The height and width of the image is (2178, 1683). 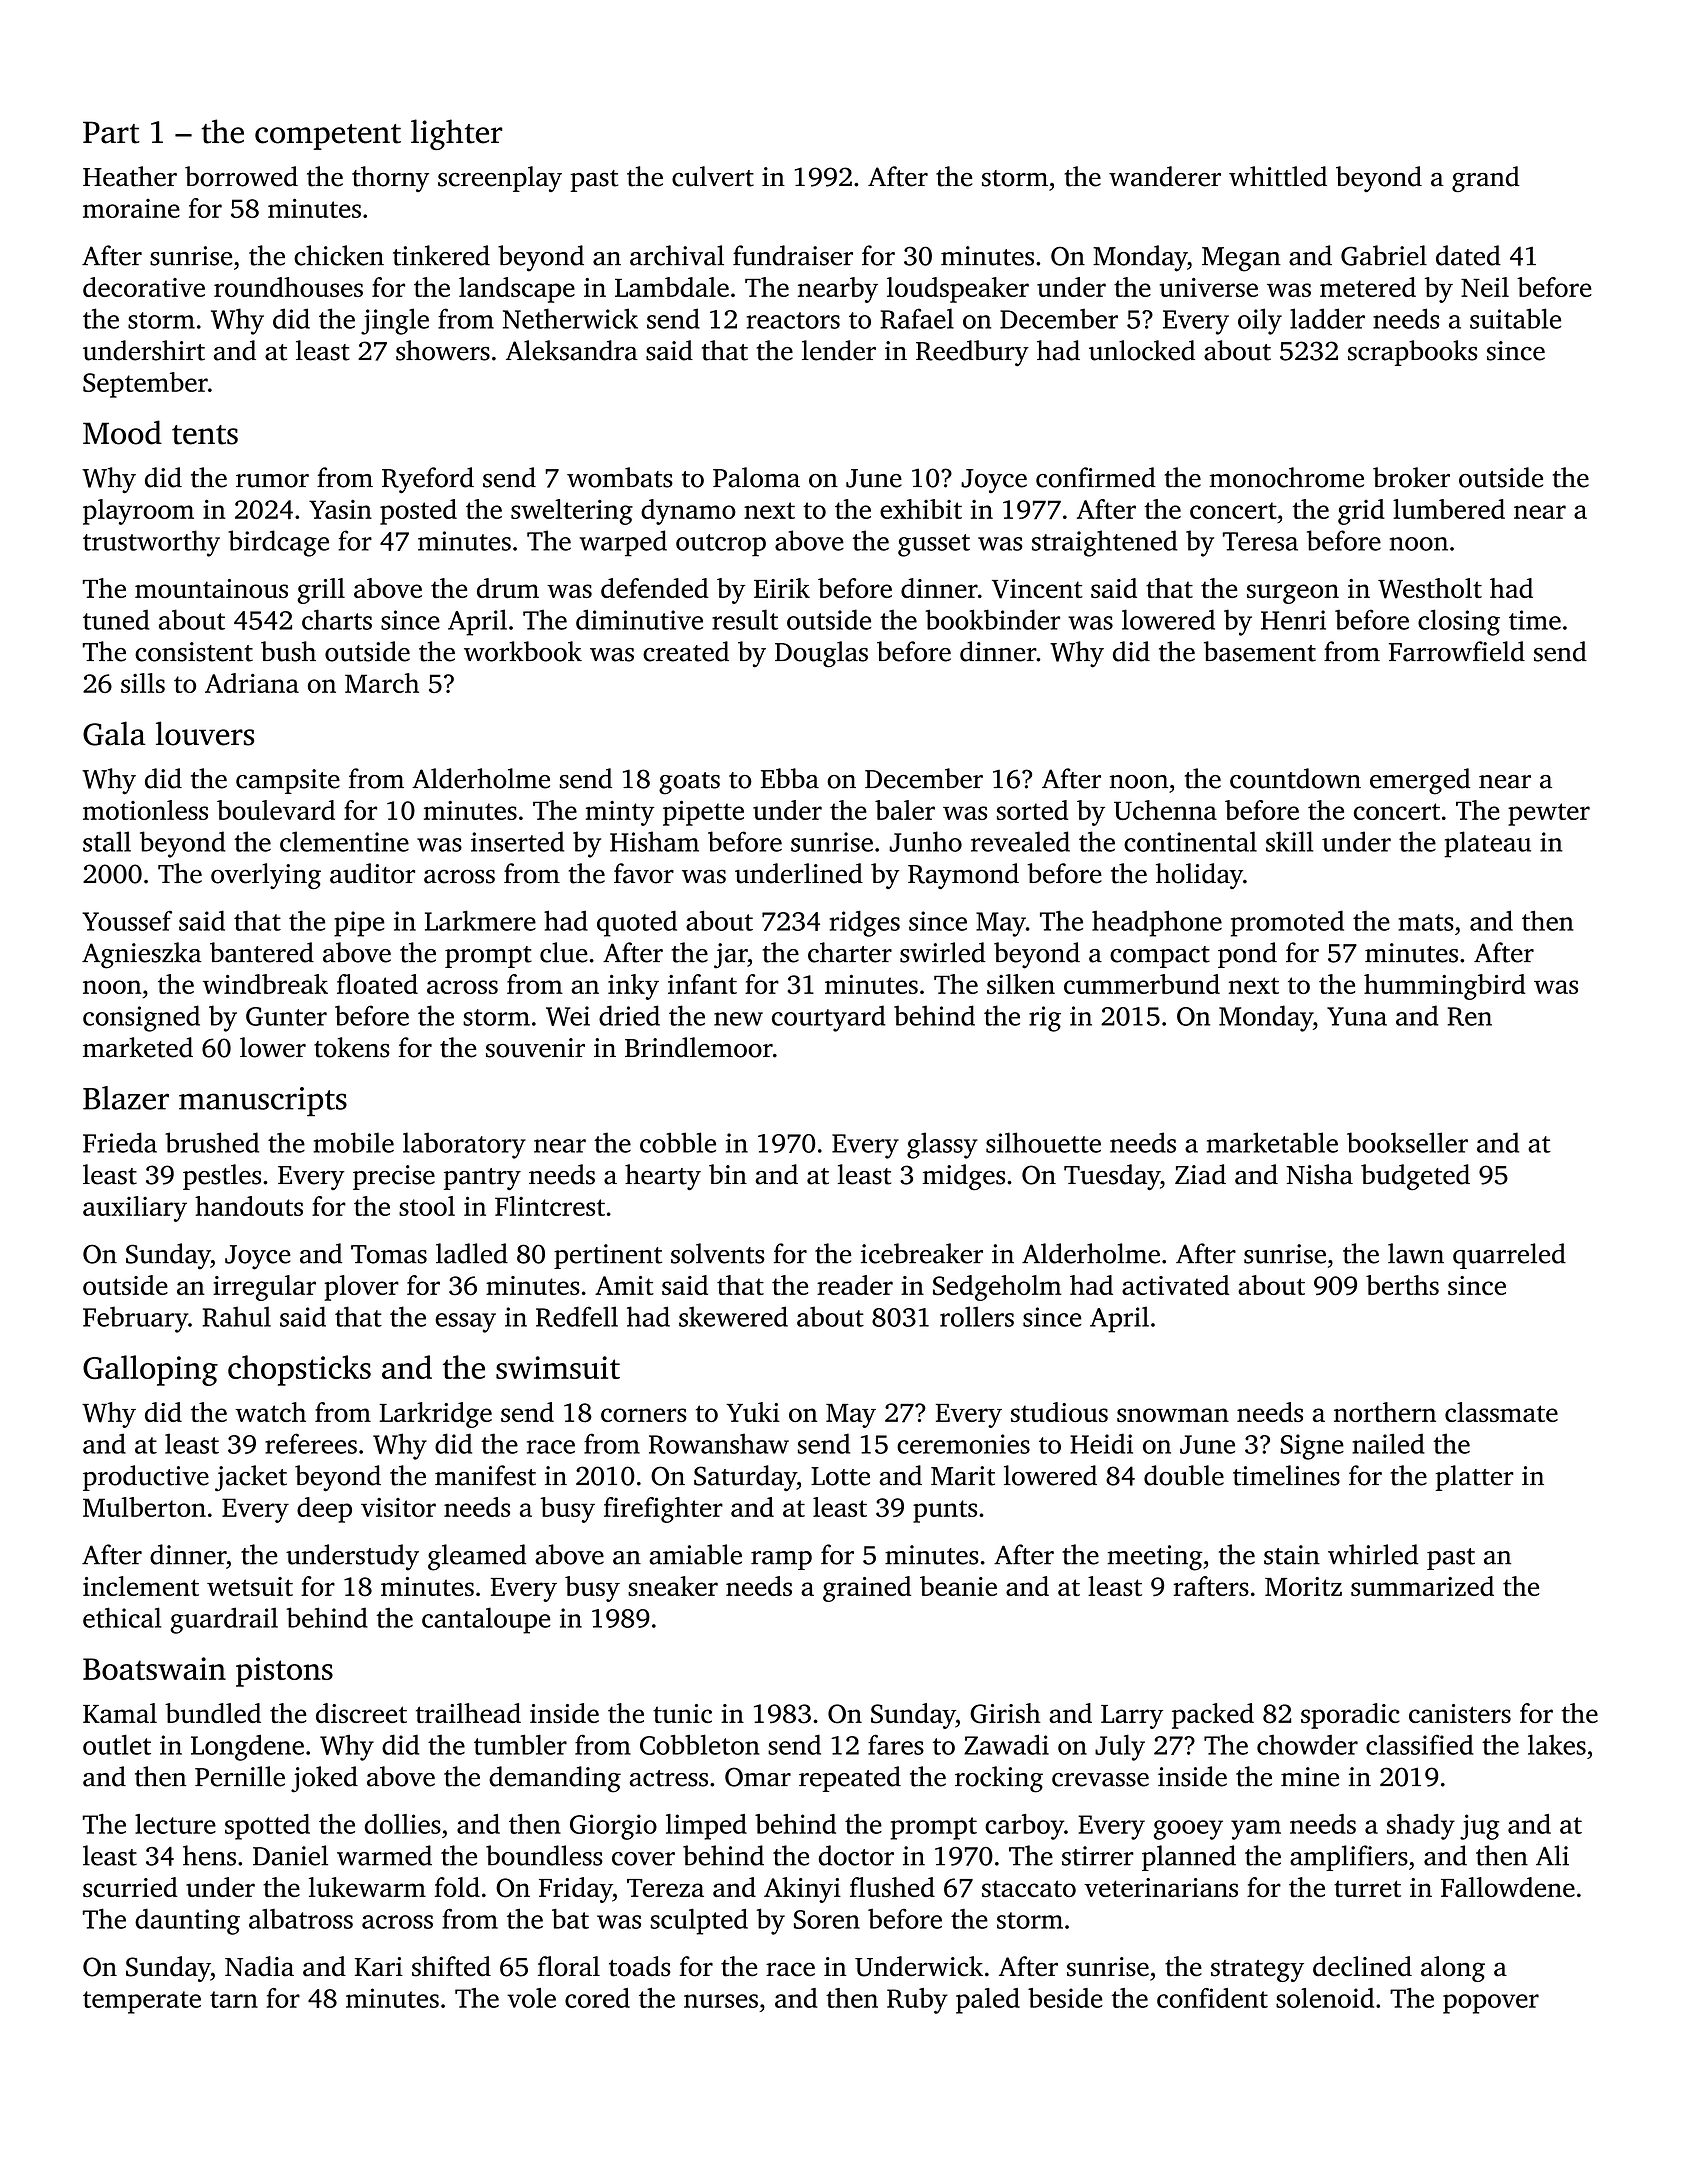 I want to click on guardrail, so click(x=224, y=1620).
